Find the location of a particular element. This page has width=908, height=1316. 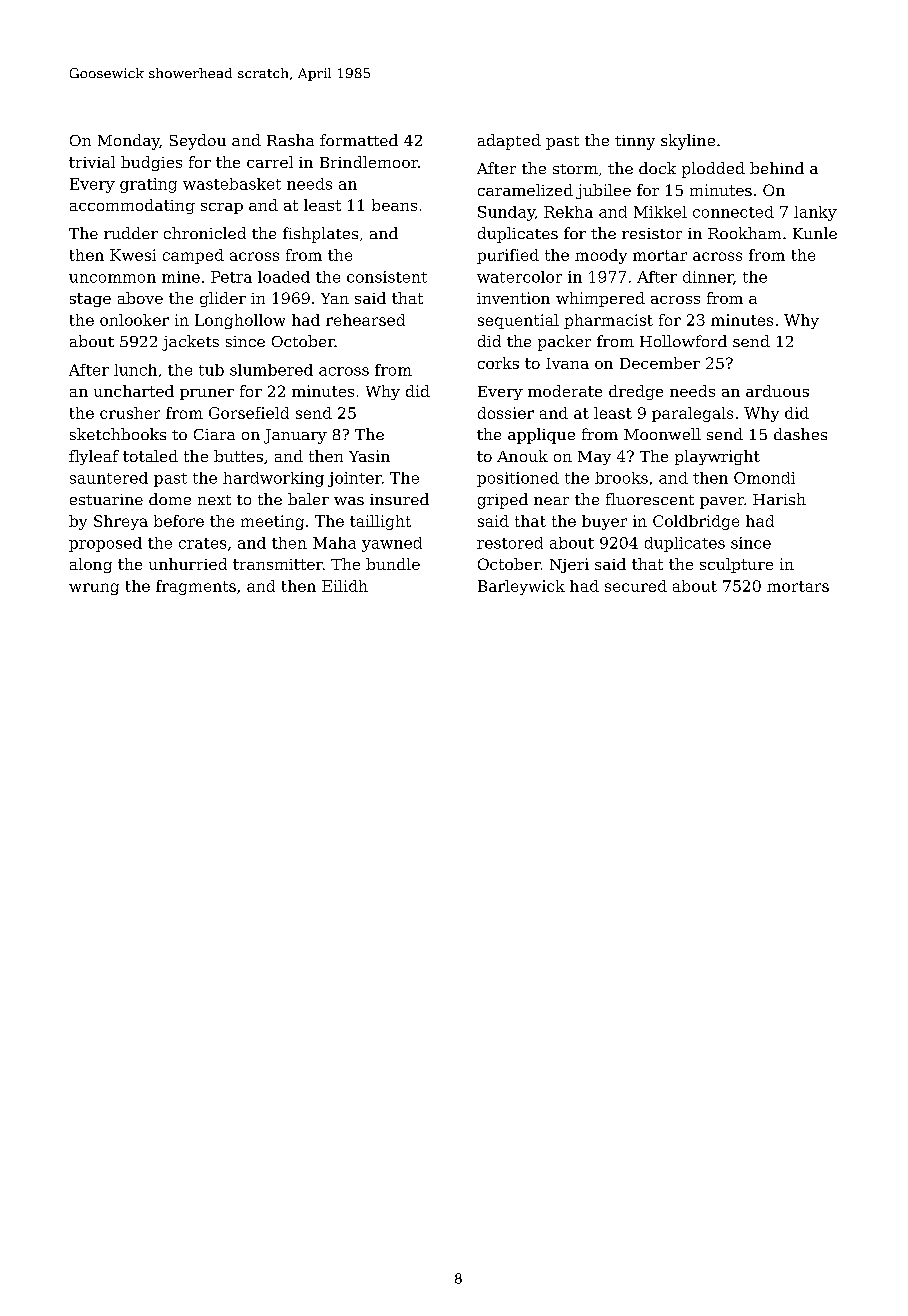

Monday is located at coordinates (129, 142).
